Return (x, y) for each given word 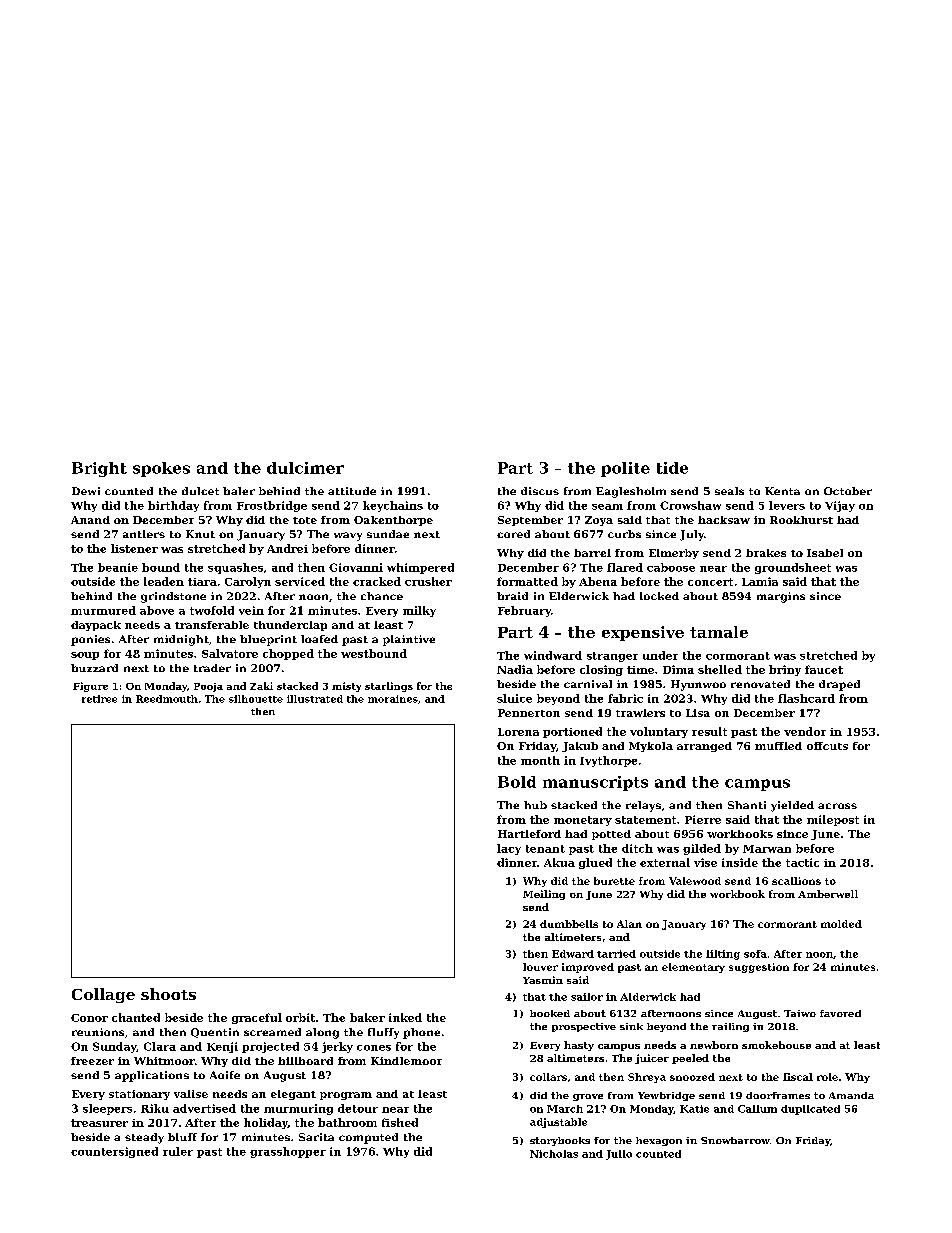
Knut (200, 534)
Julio (619, 1155)
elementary (693, 968)
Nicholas (554, 1154)
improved (588, 968)
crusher (428, 581)
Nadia (515, 669)
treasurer (99, 1123)
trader (212, 668)
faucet (824, 669)
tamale (719, 632)
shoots (168, 994)
